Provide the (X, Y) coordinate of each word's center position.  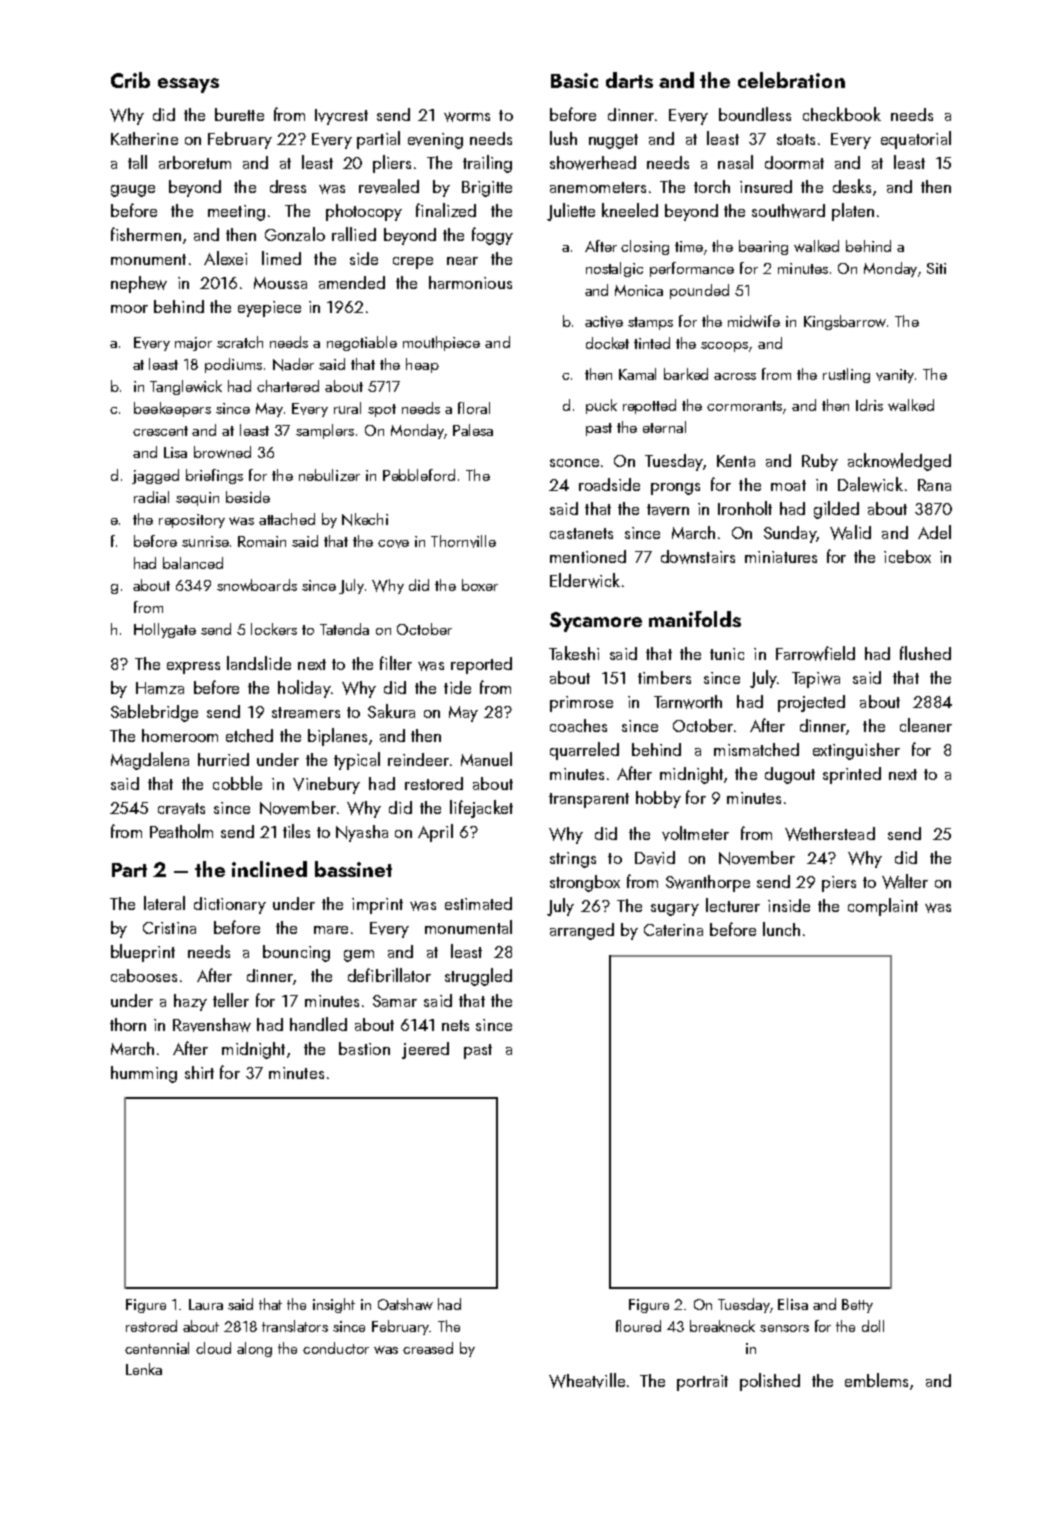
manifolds (695, 619)
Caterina (673, 930)
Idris (869, 405)
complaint (883, 907)
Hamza (160, 688)
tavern (668, 510)
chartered (288, 386)
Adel (934, 532)
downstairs (698, 557)
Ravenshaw (212, 1025)
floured (638, 1326)
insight (334, 1305)
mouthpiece (441, 343)
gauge (133, 191)
